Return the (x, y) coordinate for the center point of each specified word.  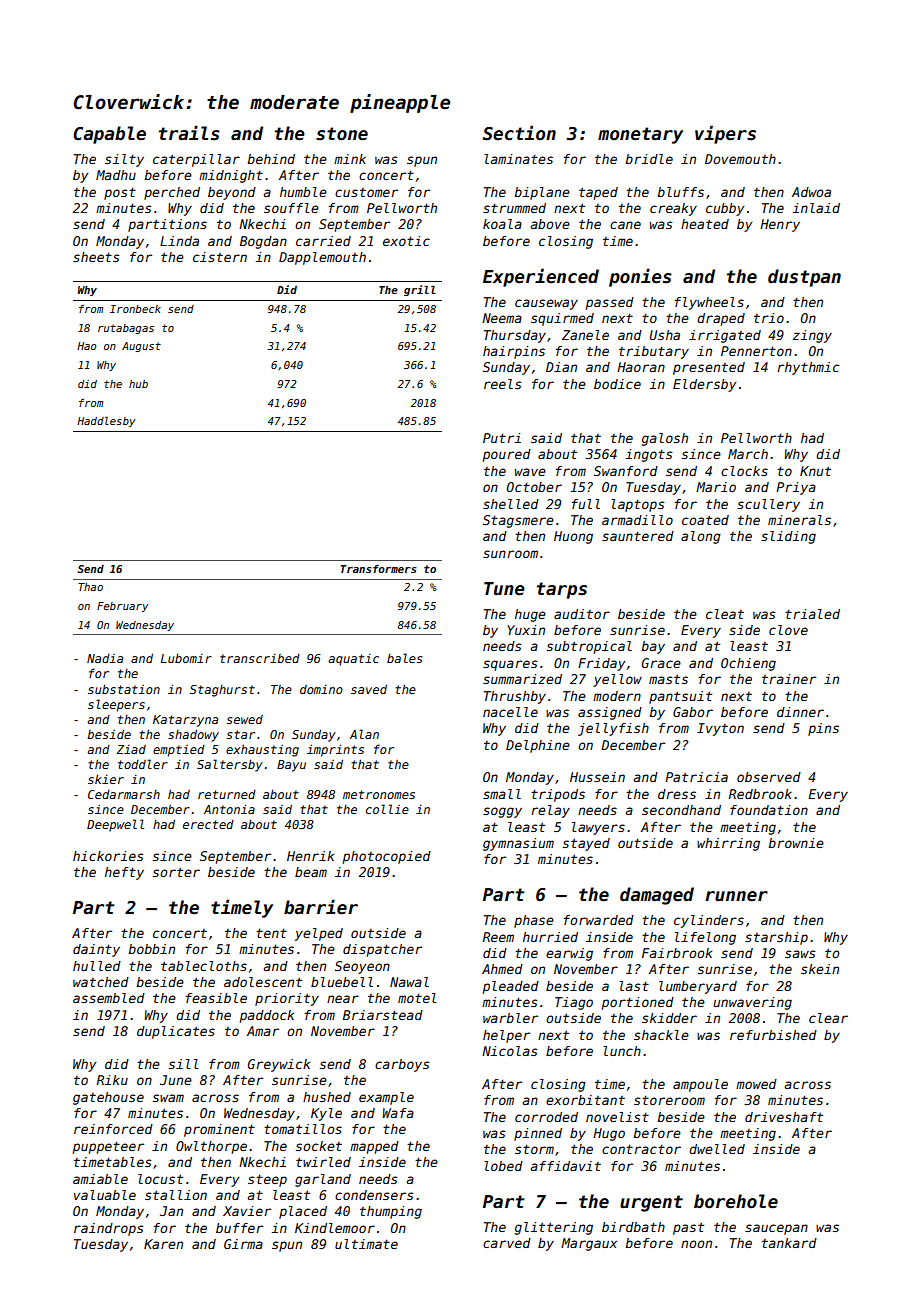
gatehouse (108, 1098)
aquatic (353, 660)
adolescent (263, 982)
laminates (518, 159)
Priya (796, 488)
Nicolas (510, 1051)
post (120, 193)
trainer (789, 679)
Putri (502, 438)
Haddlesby (106, 422)
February (122, 607)
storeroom (669, 1100)
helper (506, 1036)
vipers (725, 134)
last (634, 986)
